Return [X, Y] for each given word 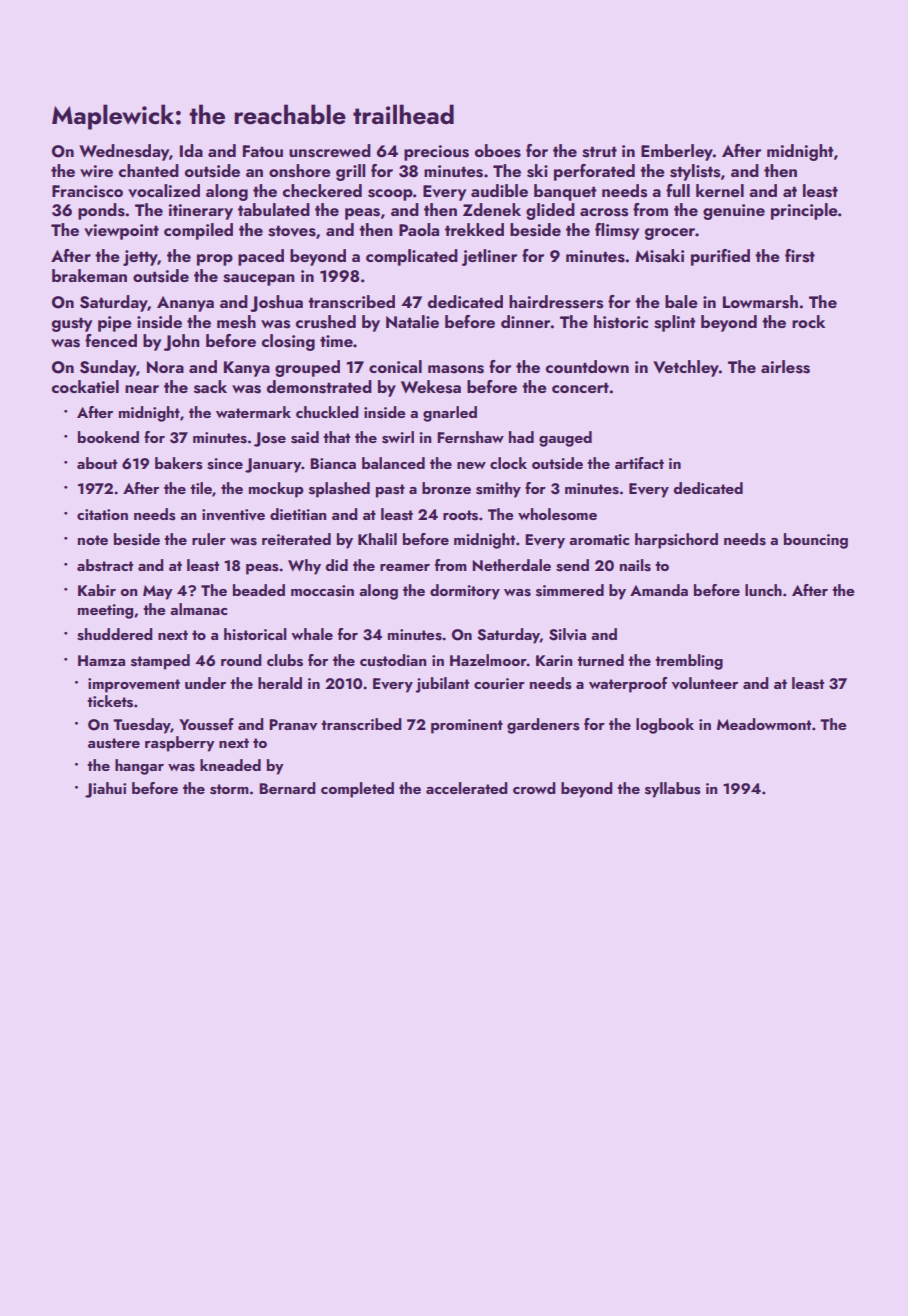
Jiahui [105, 790]
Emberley [677, 152]
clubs [285, 660]
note [93, 540]
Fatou [263, 151]
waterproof [628, 685]
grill [350, 172]
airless [785, 367]
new [471, 465]
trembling [689, 662]
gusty [72, 324]
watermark [253, 412]
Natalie [412, 321]
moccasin [322, 591]
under [205, 683]
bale [681, 301]
